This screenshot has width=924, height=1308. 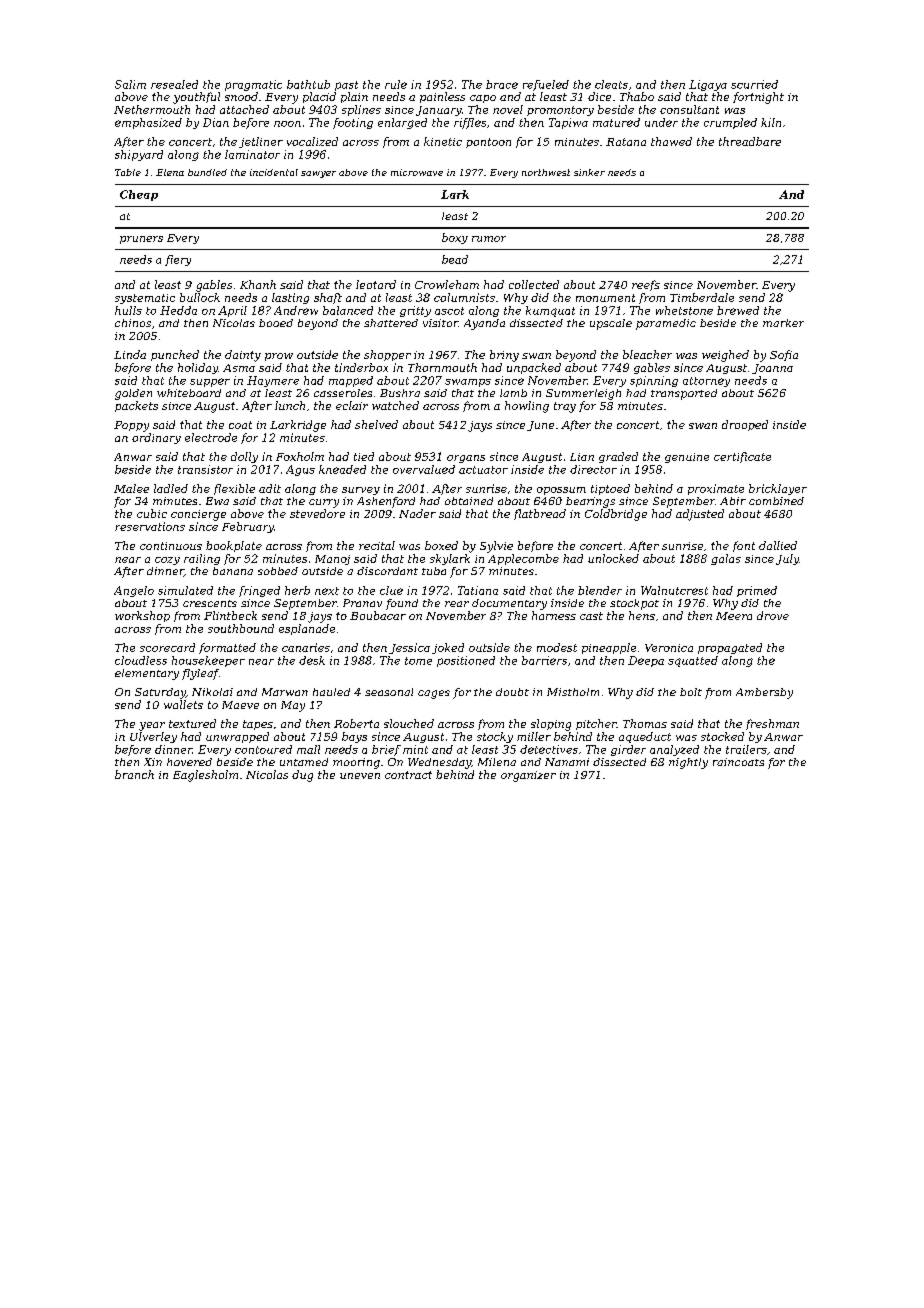 What do you see at coordinates (152, 109) in the screenshot?
I see `Nethermouth` at bounding box center [152, 109].
